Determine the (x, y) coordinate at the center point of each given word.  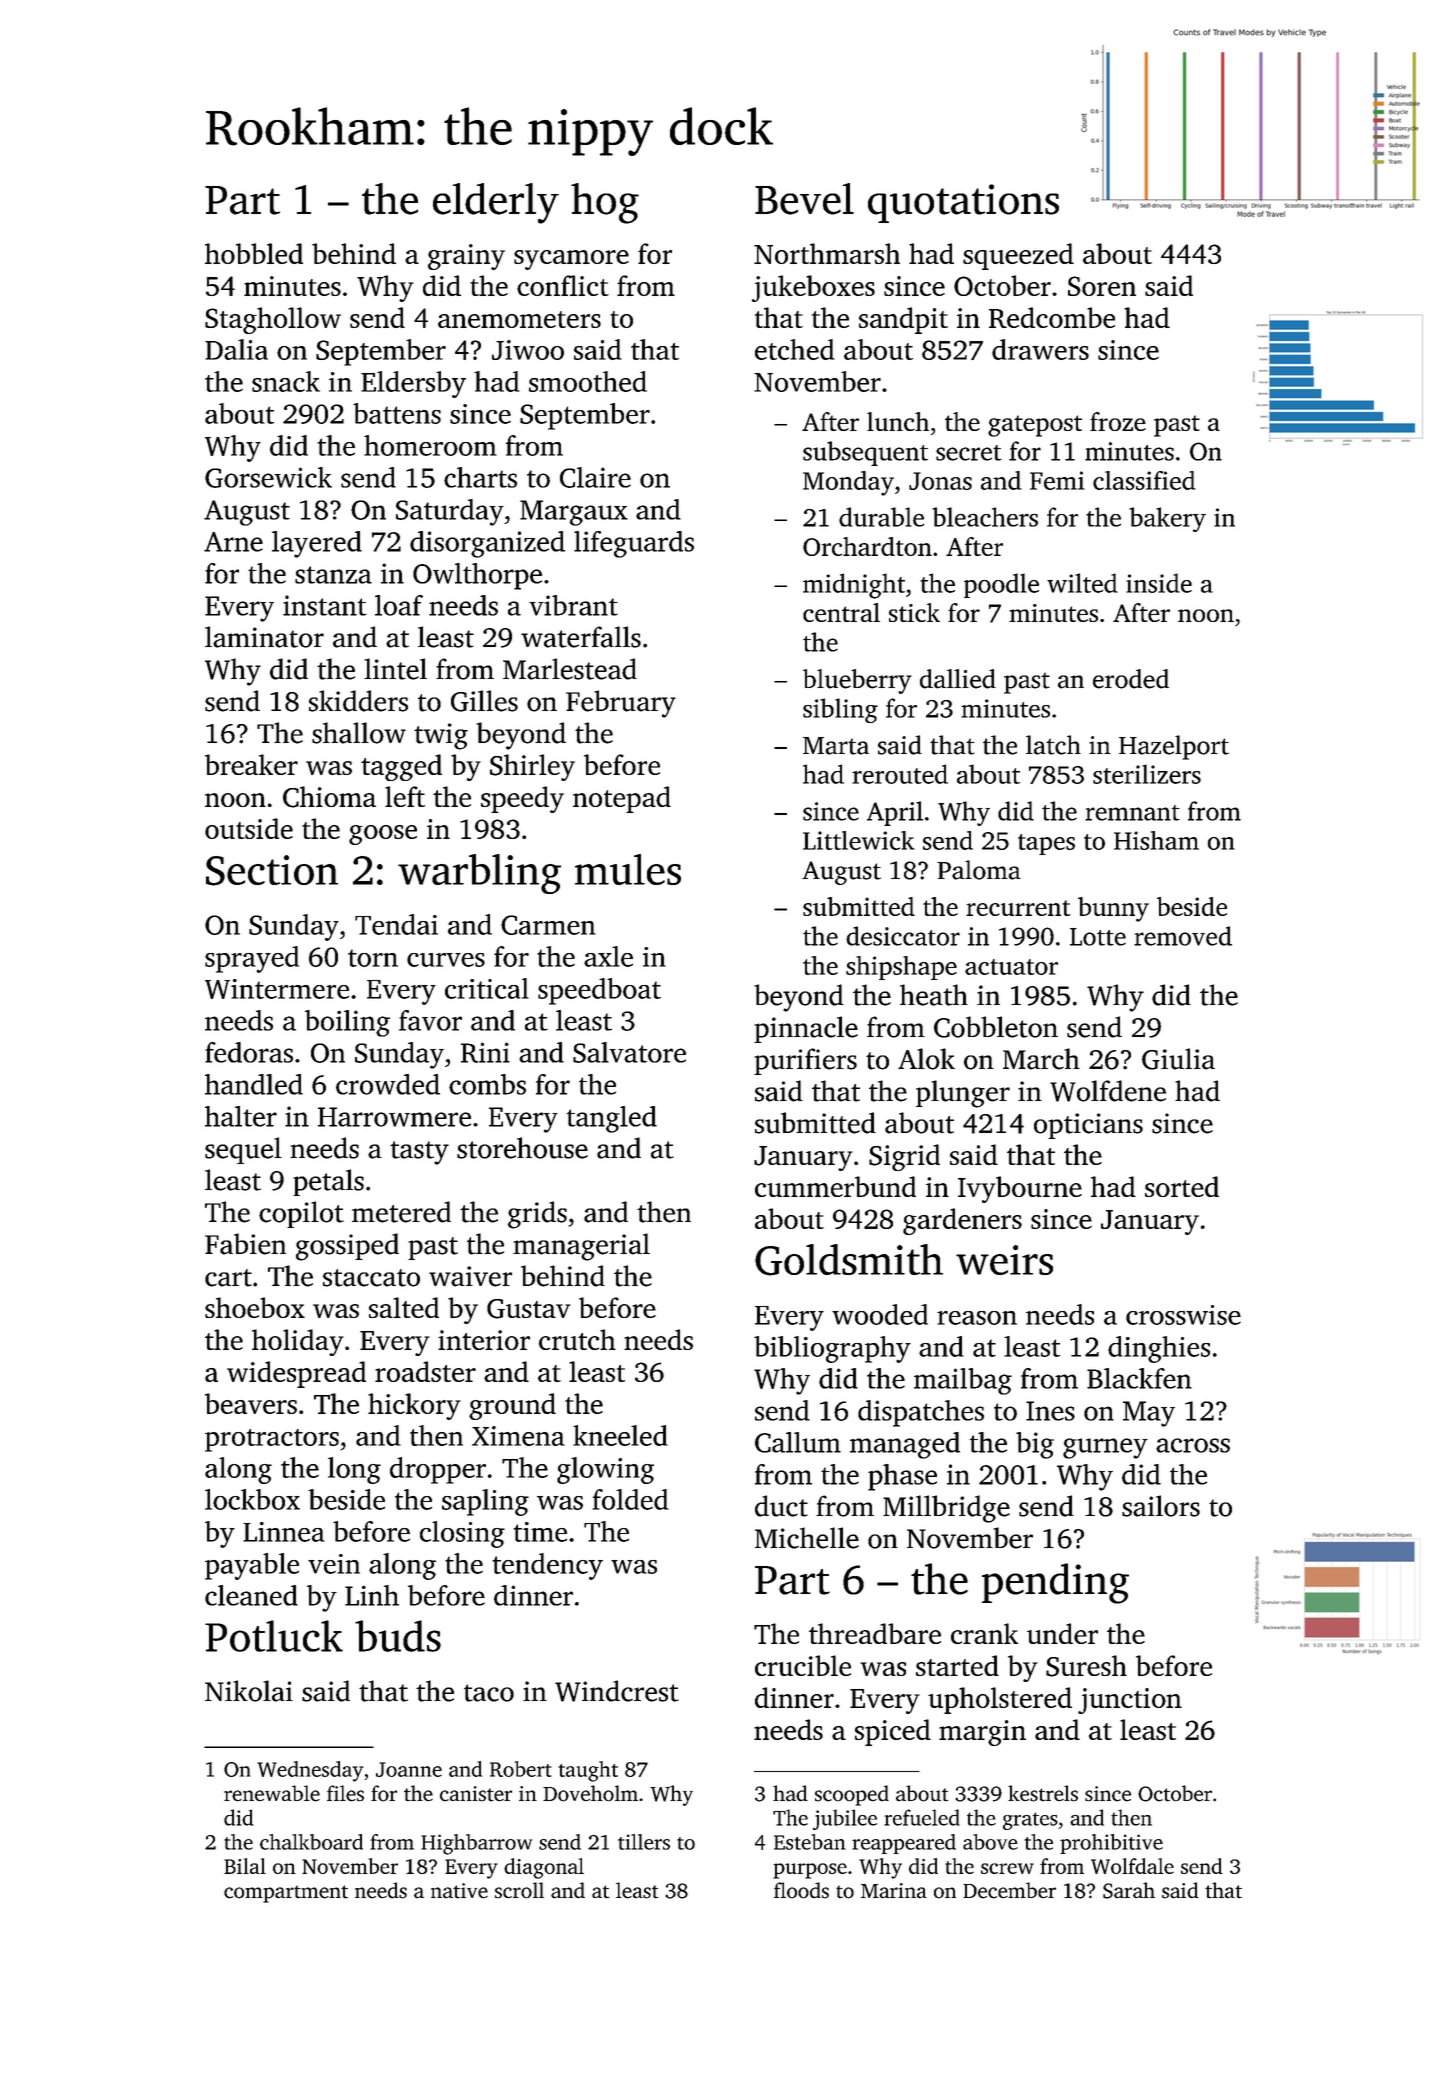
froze (1118, 421)
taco (489, 1693)
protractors (272, 1440)
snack (286, 381)
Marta (836, 746)
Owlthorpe (477, 576)
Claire (595, 477)
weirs (1004, 1260)
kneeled (620, 1435)
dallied (958, 679)
